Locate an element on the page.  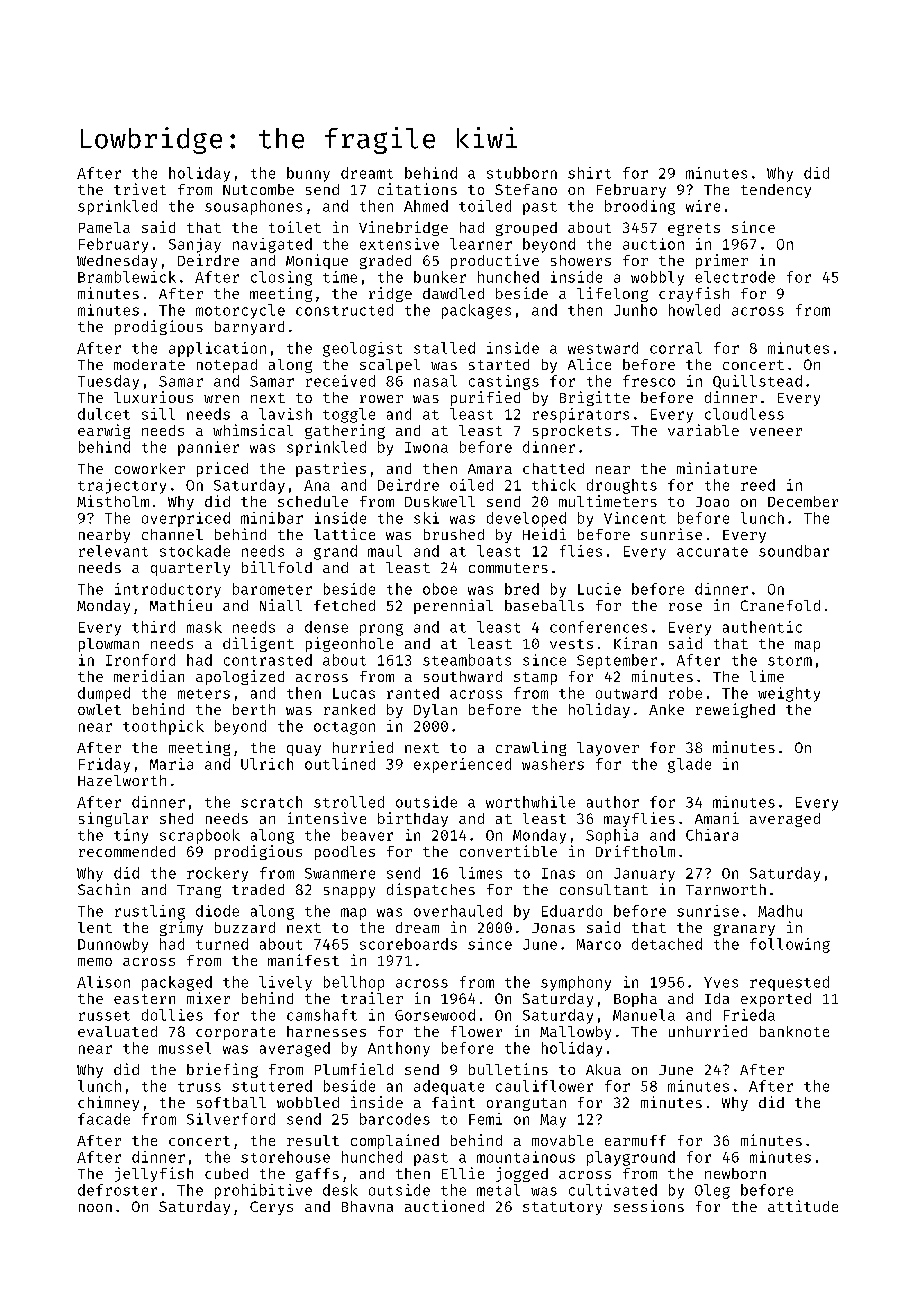
trivet is located at coordinates (140, 189).
